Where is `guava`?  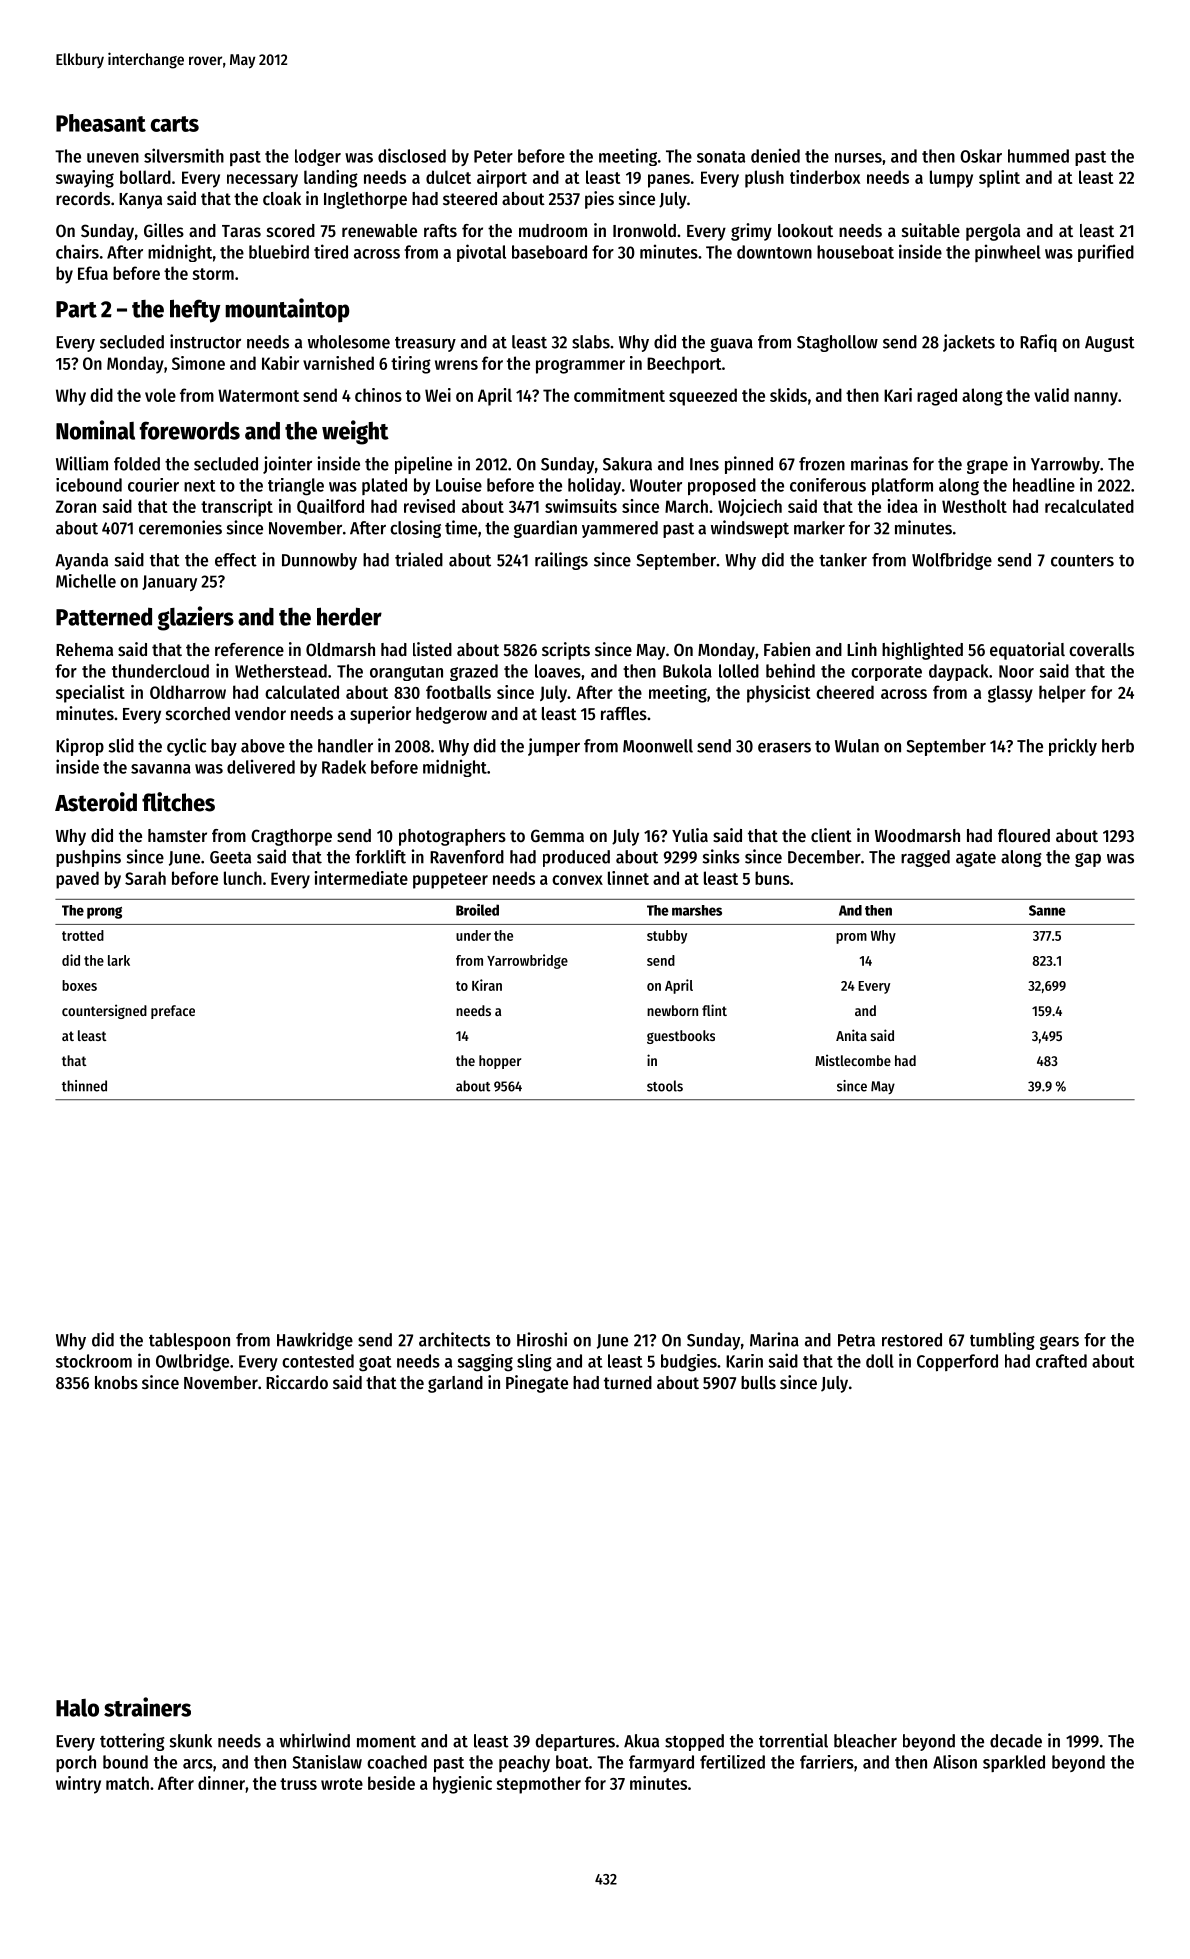
guava is located at coordinates (731, 345).
